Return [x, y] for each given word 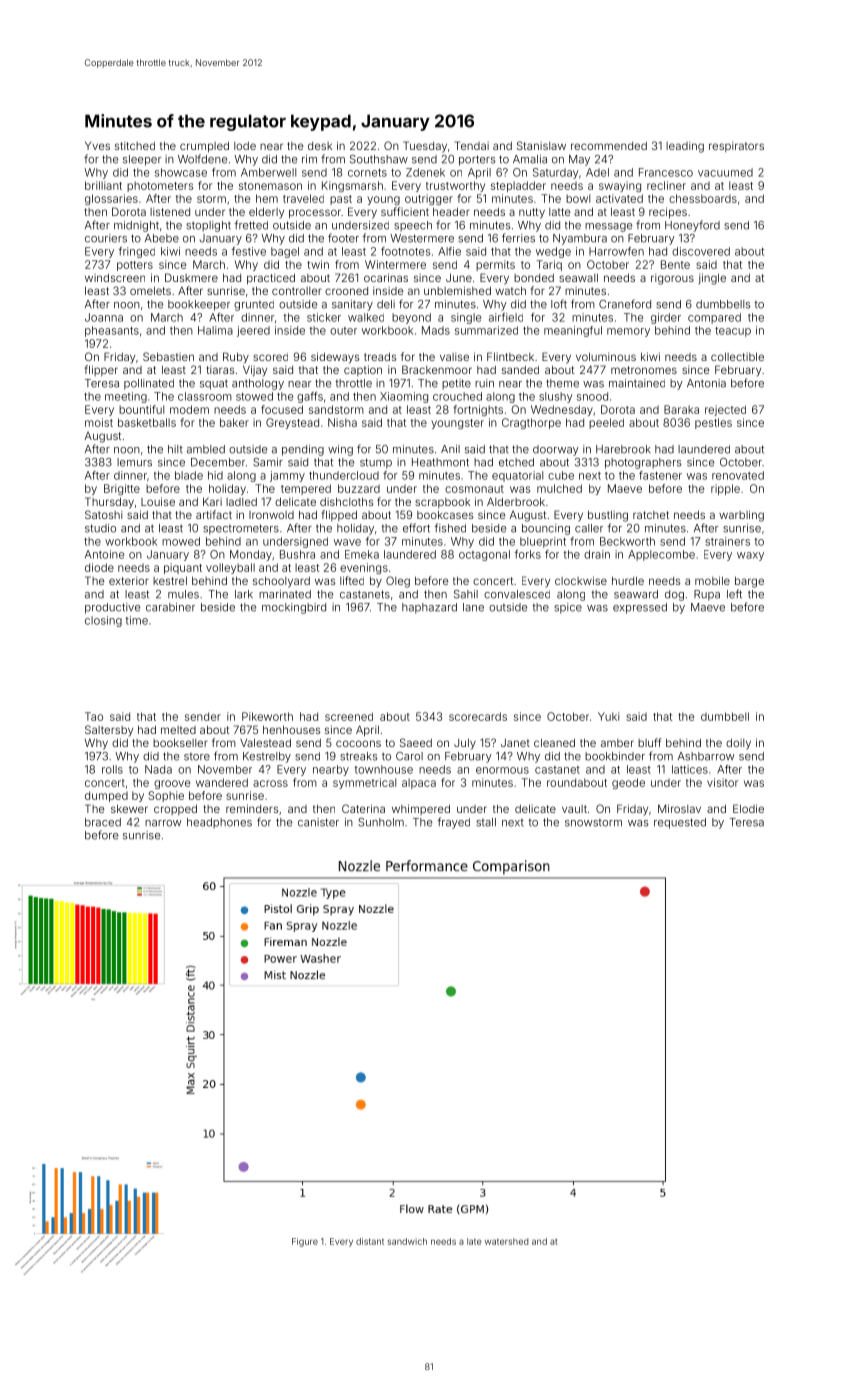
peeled [606, 423]
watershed [507, 1241]
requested [680, 823]
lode [245, 146]
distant [370, 1241]
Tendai [472, 145]
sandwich [407, 1241]
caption [363, 370]
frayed [453, 823]
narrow [163, 823]
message [608, 227]
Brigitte [122, 489]
